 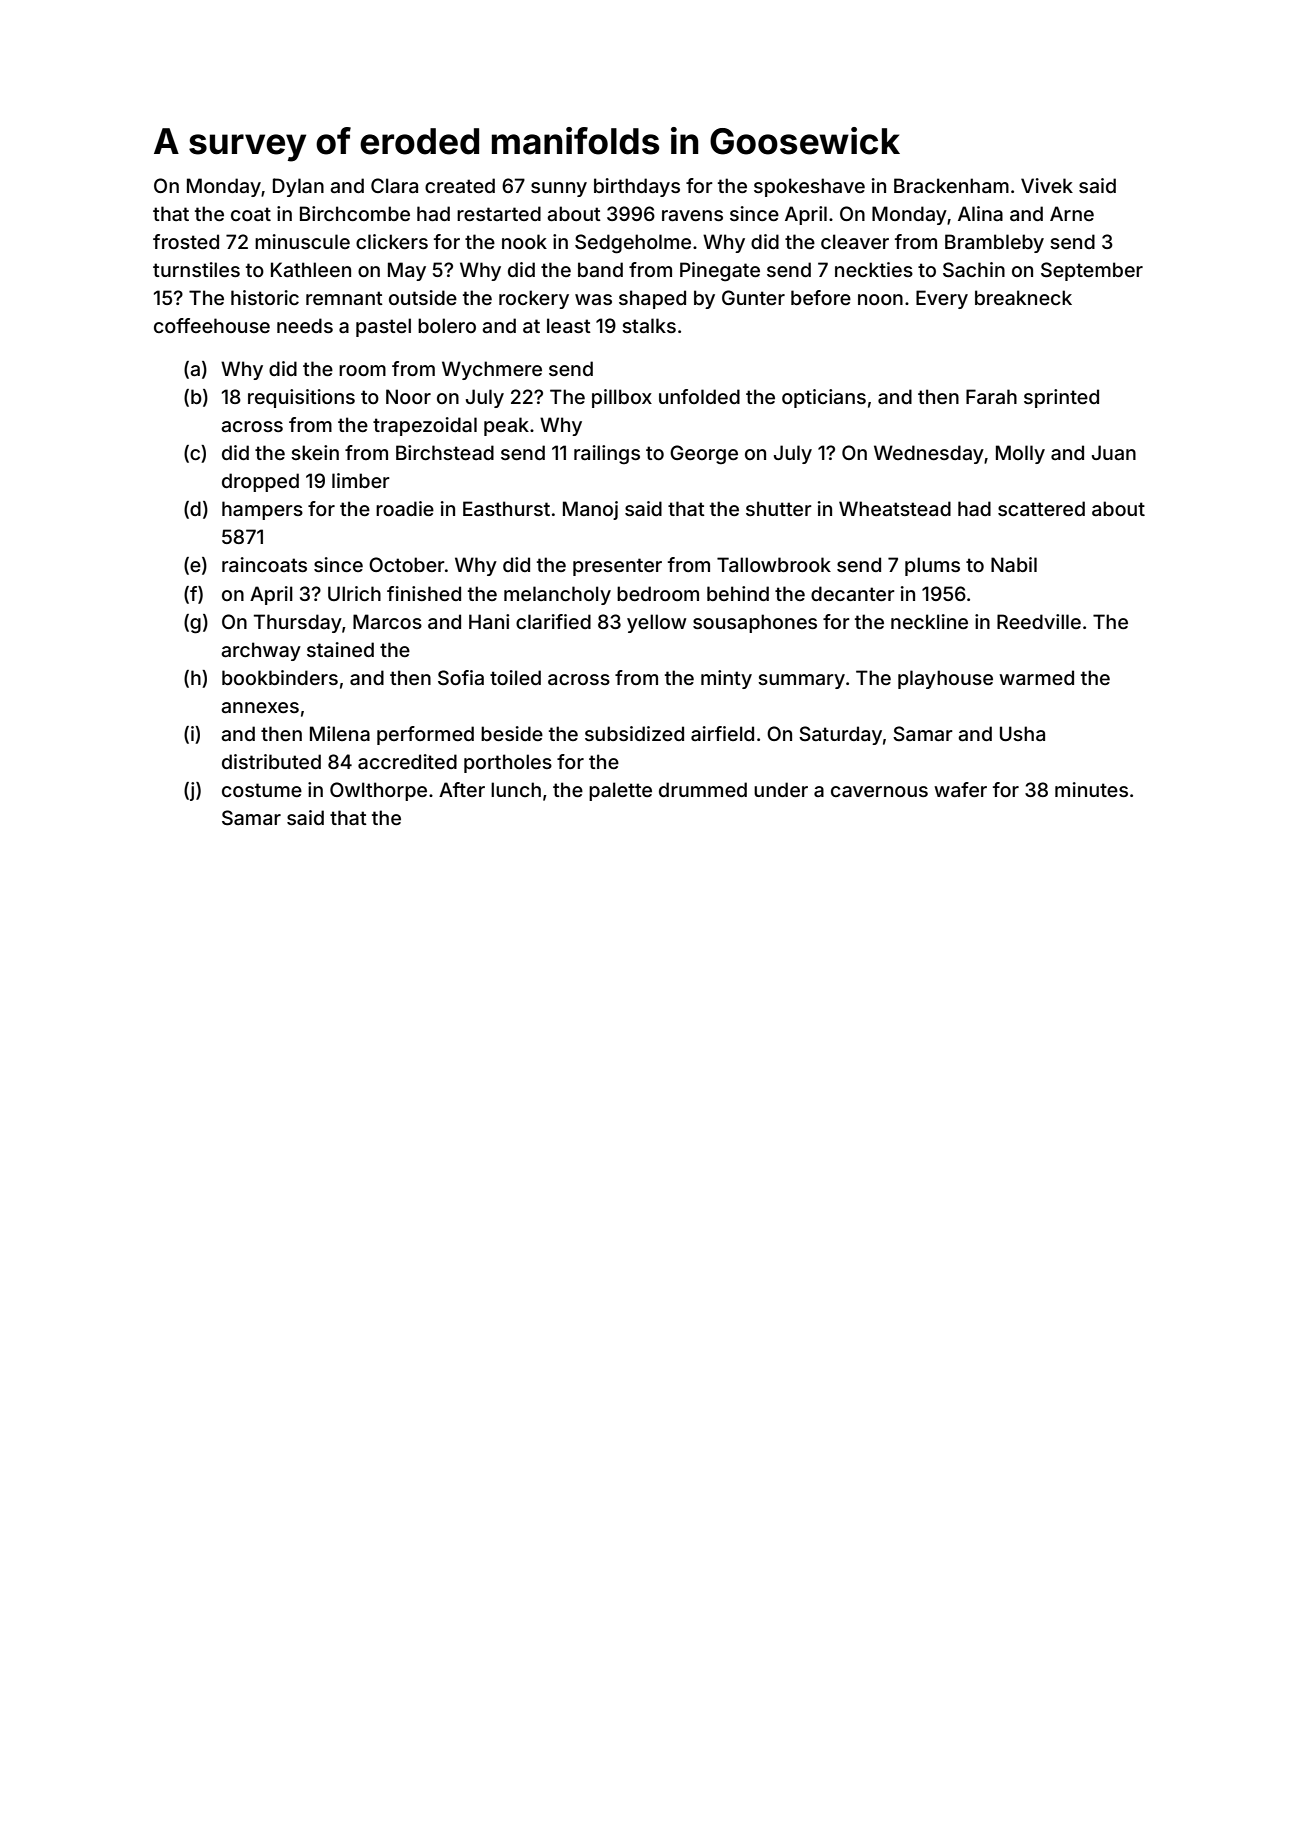 What do you see at coordinates (298, 623) in the document?
I see `Thursday` at bounding box center [298, 623].
